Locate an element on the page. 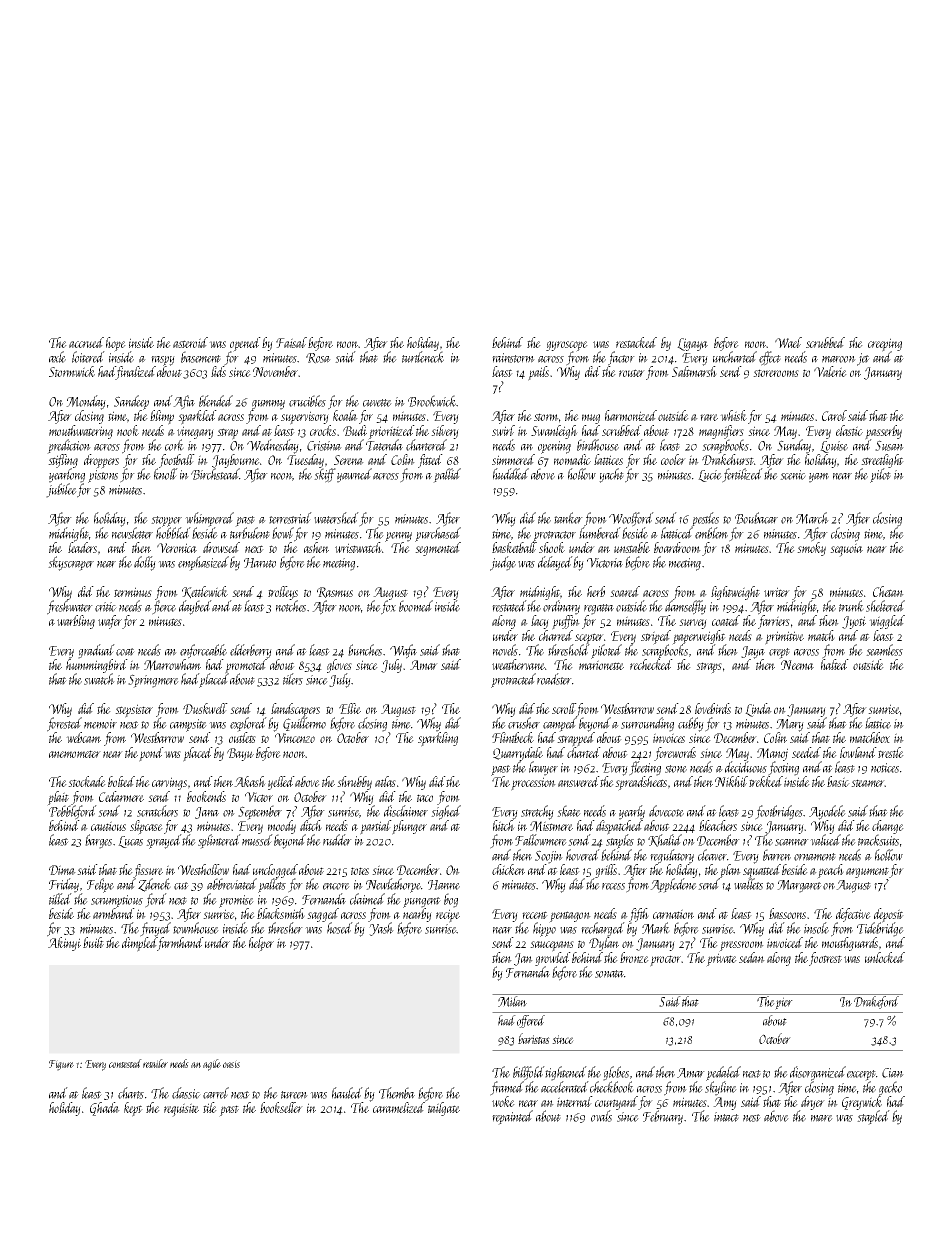 Image resolution: width=952 pixels, height=1233 pixels. Ghada is located at coordinates (105, 1109).
